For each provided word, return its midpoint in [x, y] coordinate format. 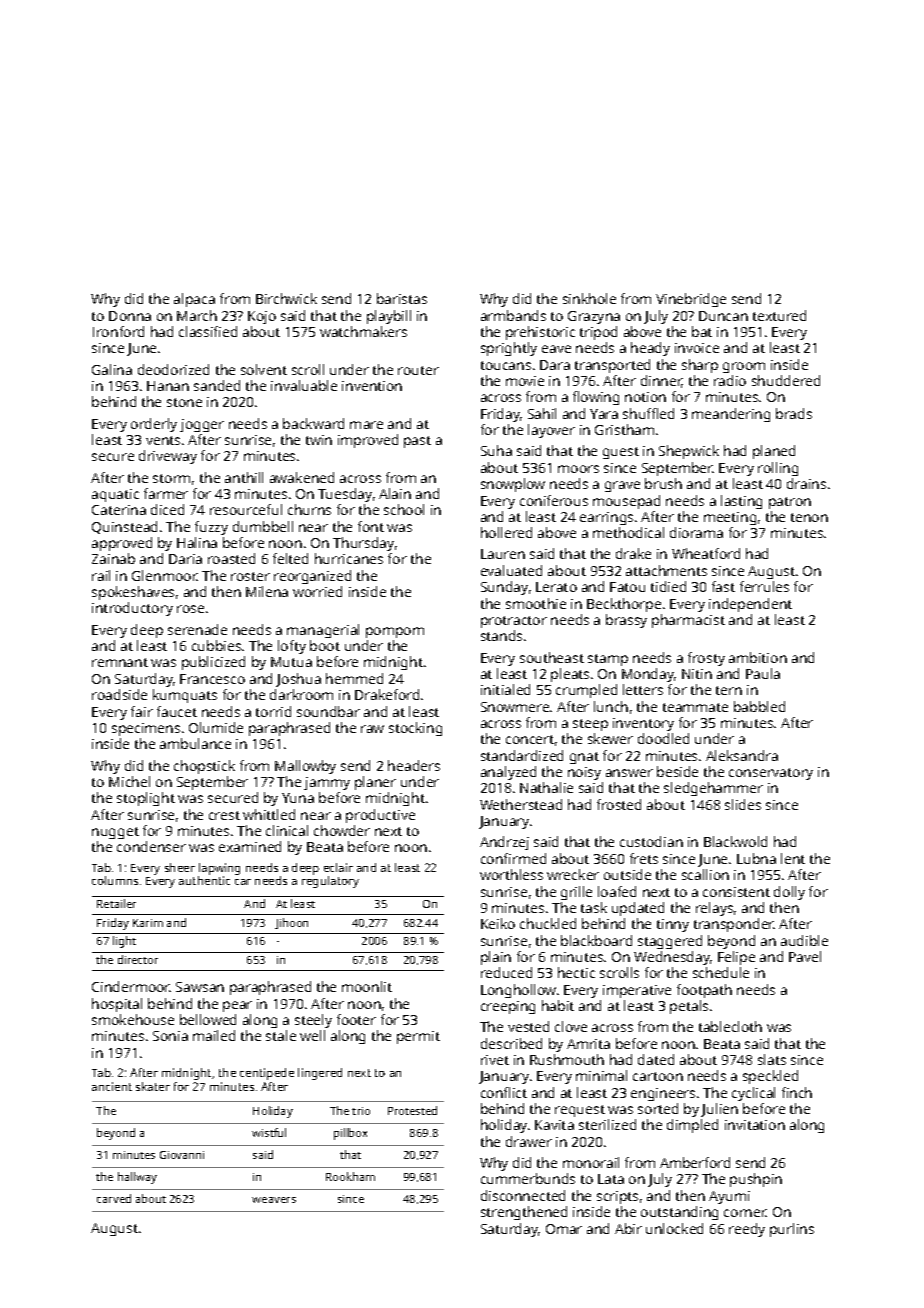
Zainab [113, 558]
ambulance [195, 743]
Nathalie [546, 787]
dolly [789, 893]
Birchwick [286, 298]
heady [650, 349]
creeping [508, 1007]
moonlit [367, 986]
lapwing [219, 869]
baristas [402, 298]
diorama [696, 532]
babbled [759, 706]
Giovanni [182, 1155]
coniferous [554, 500]
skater [153, 1086]
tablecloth [730, 1026]
